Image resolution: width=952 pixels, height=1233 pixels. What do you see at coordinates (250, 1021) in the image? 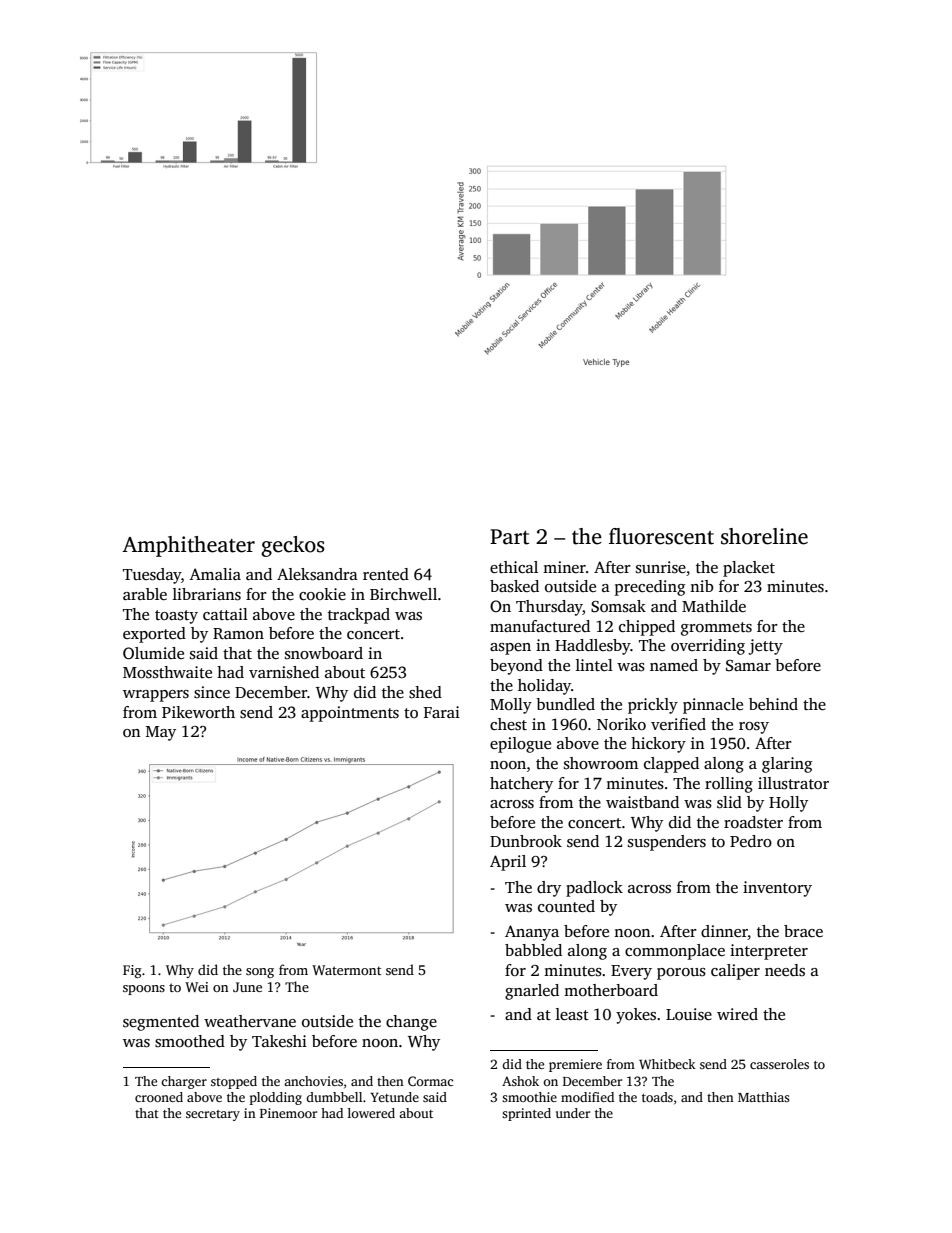
I see `weathervane` at bounding box center [250, 1021].
